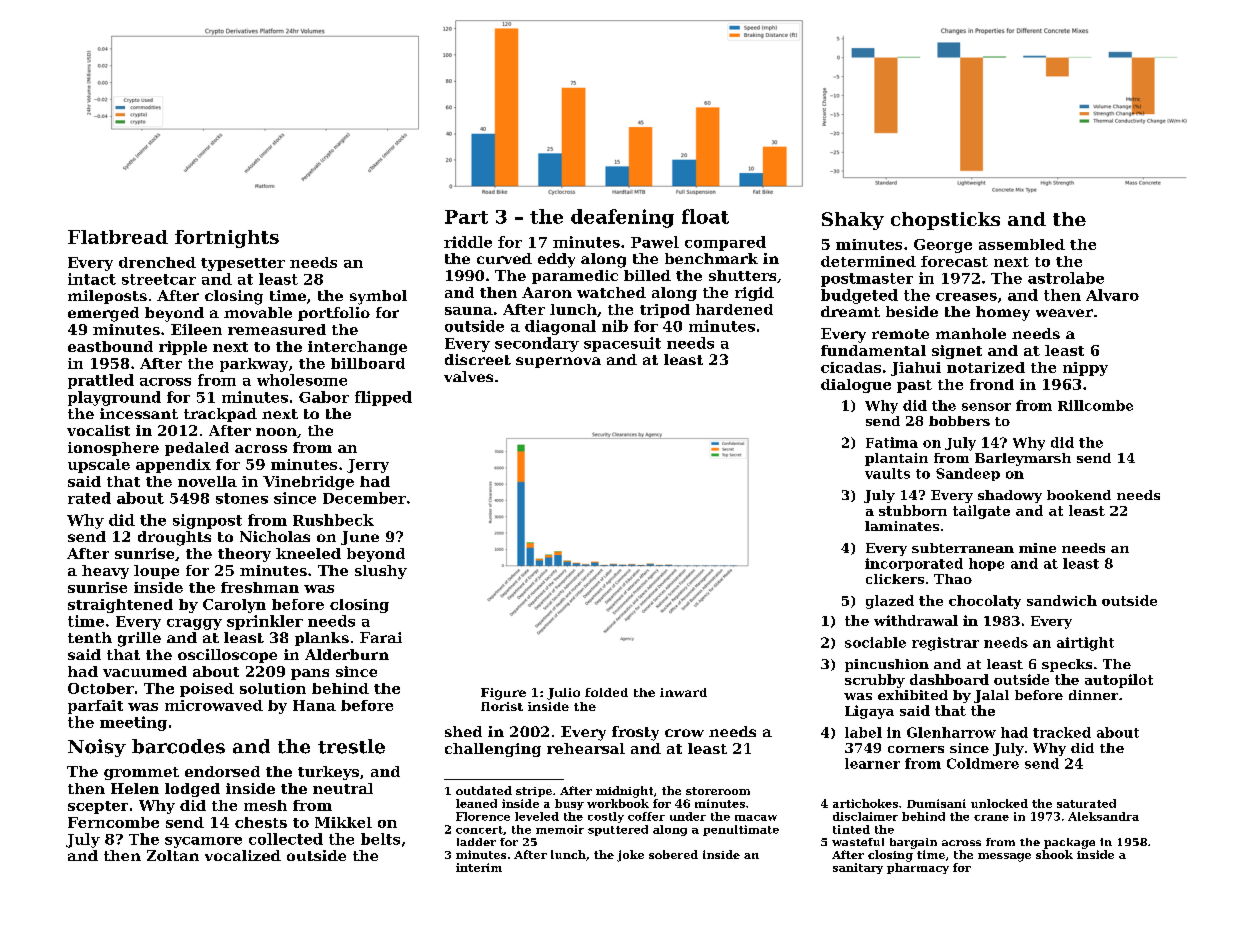  What do you see at coordinates (981, 512) in the image?
I see `tailgate` at bounding box center [981, 512].
